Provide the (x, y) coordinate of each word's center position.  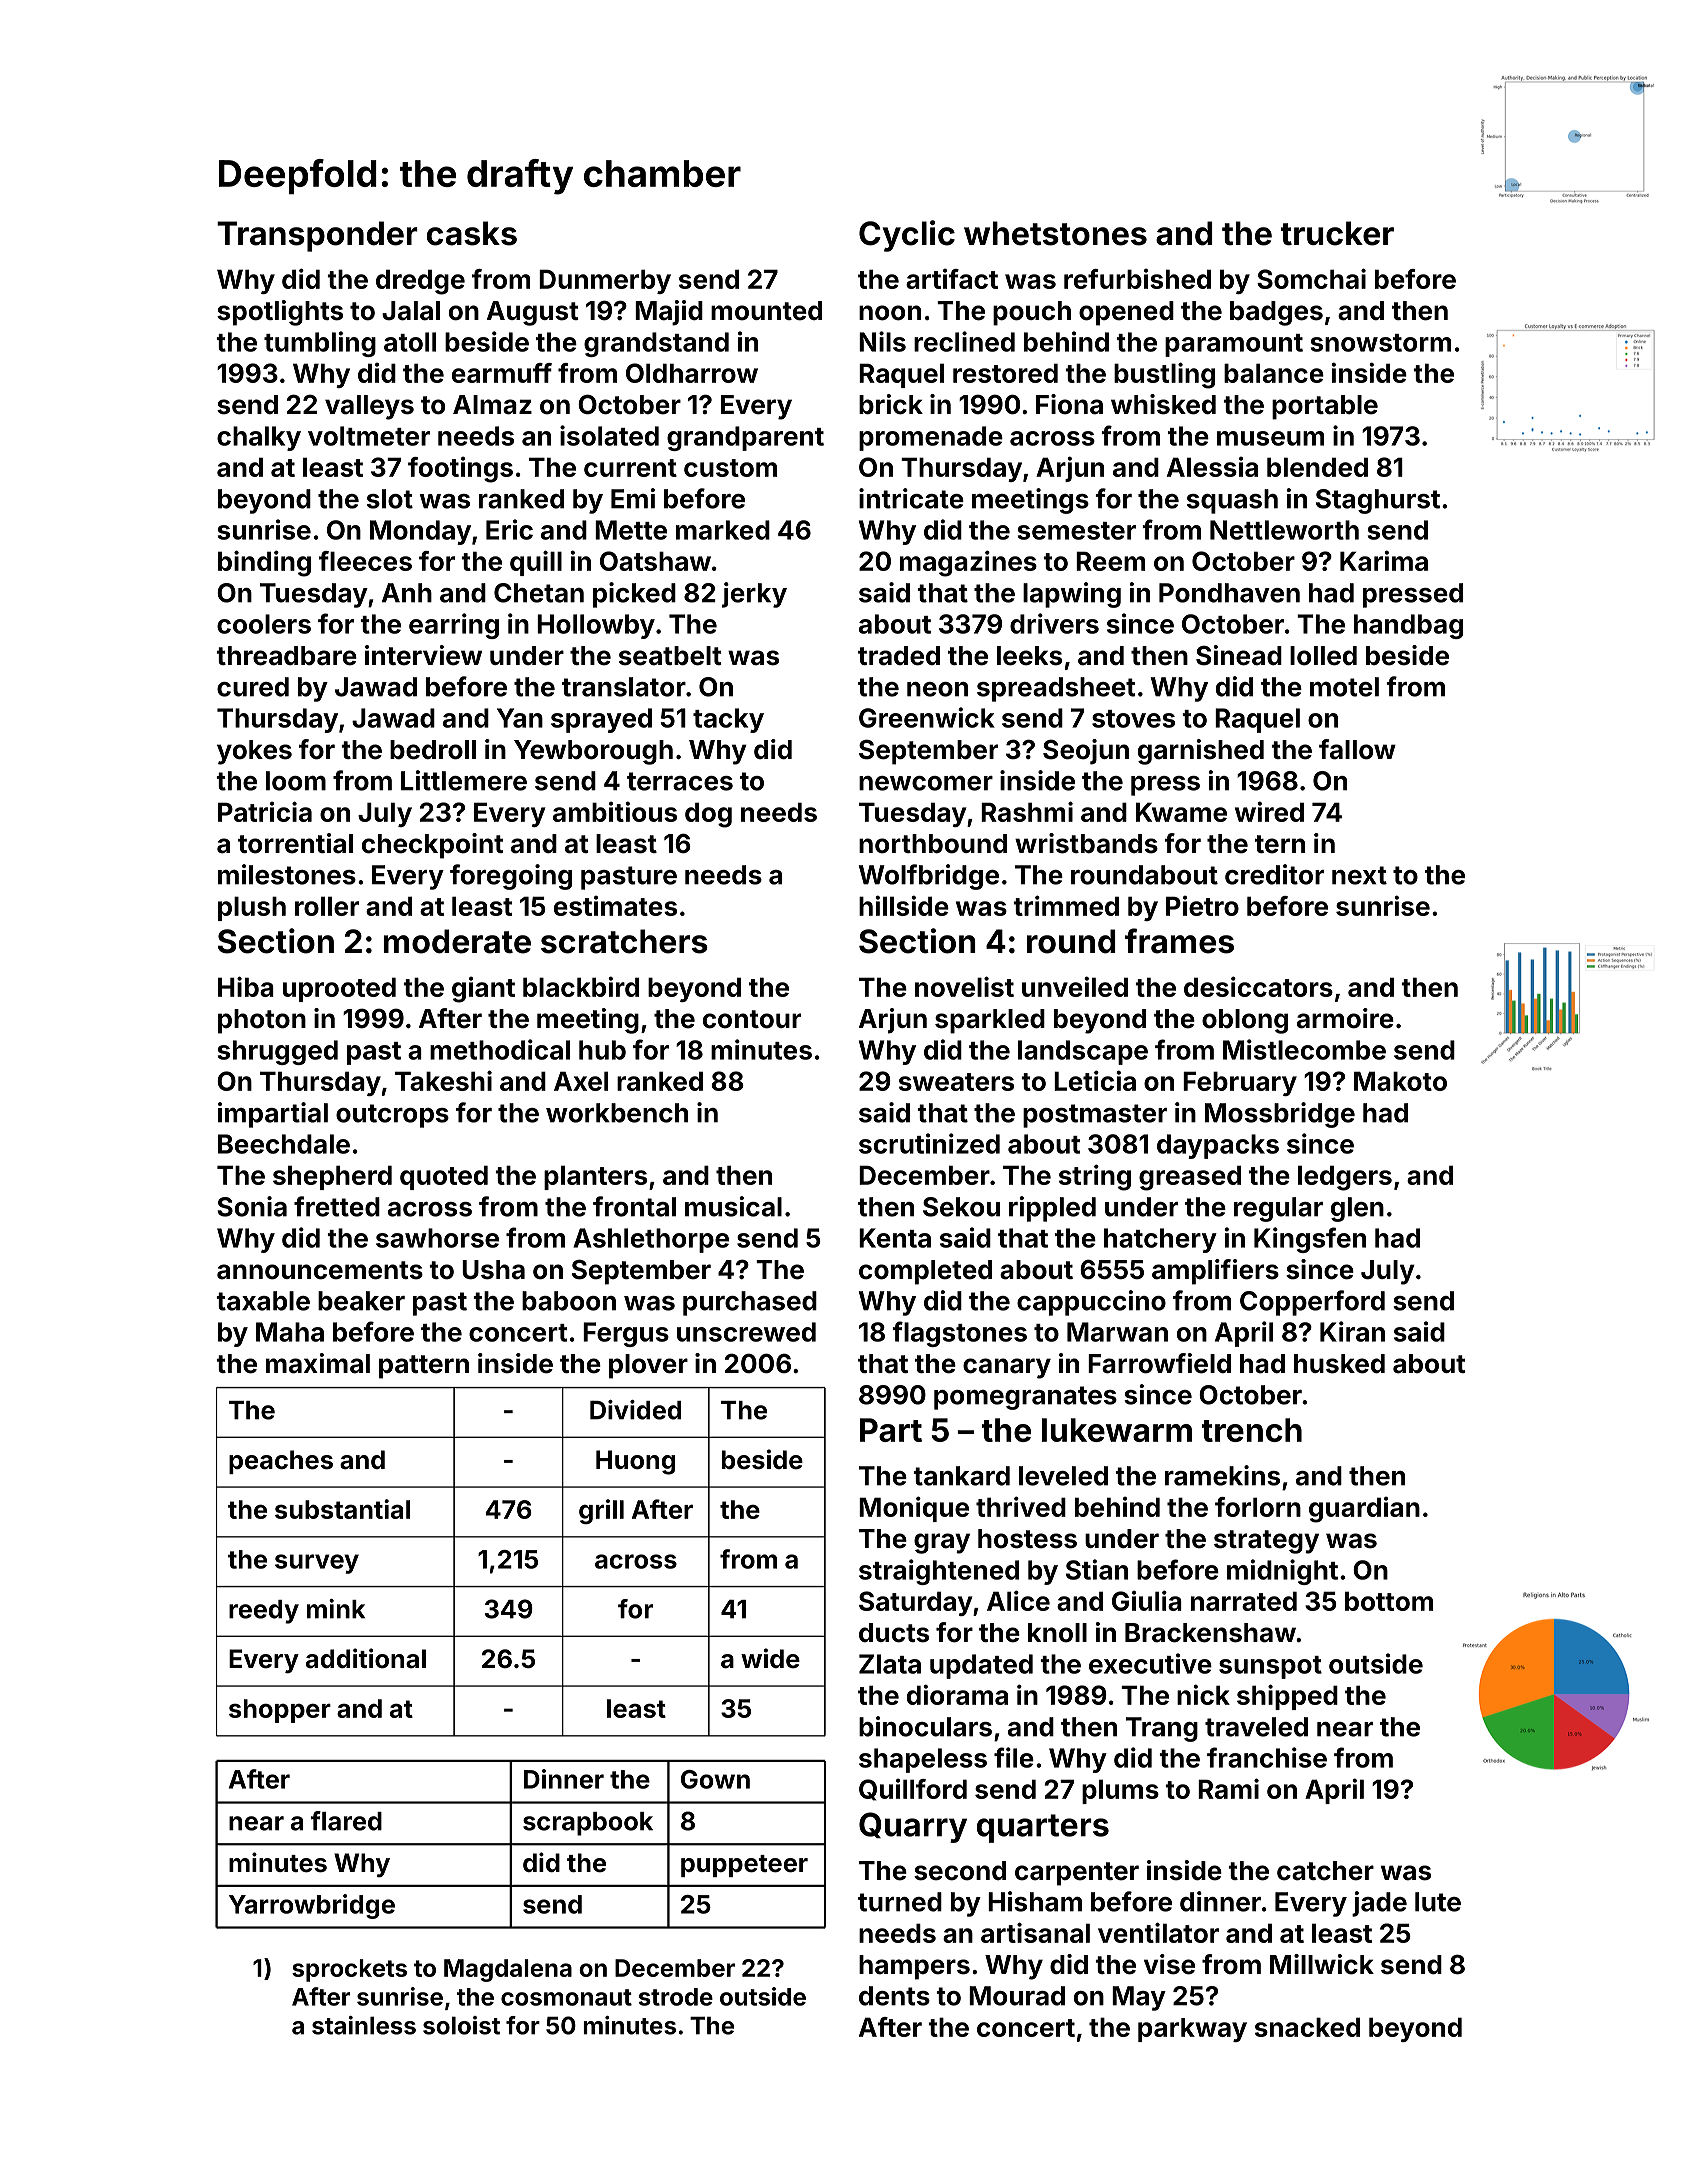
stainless (364, 2025)
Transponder (317, 236)
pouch (1032, 313)
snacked (1307, 2027)
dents (894, 1996)
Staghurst (1378, 501)
